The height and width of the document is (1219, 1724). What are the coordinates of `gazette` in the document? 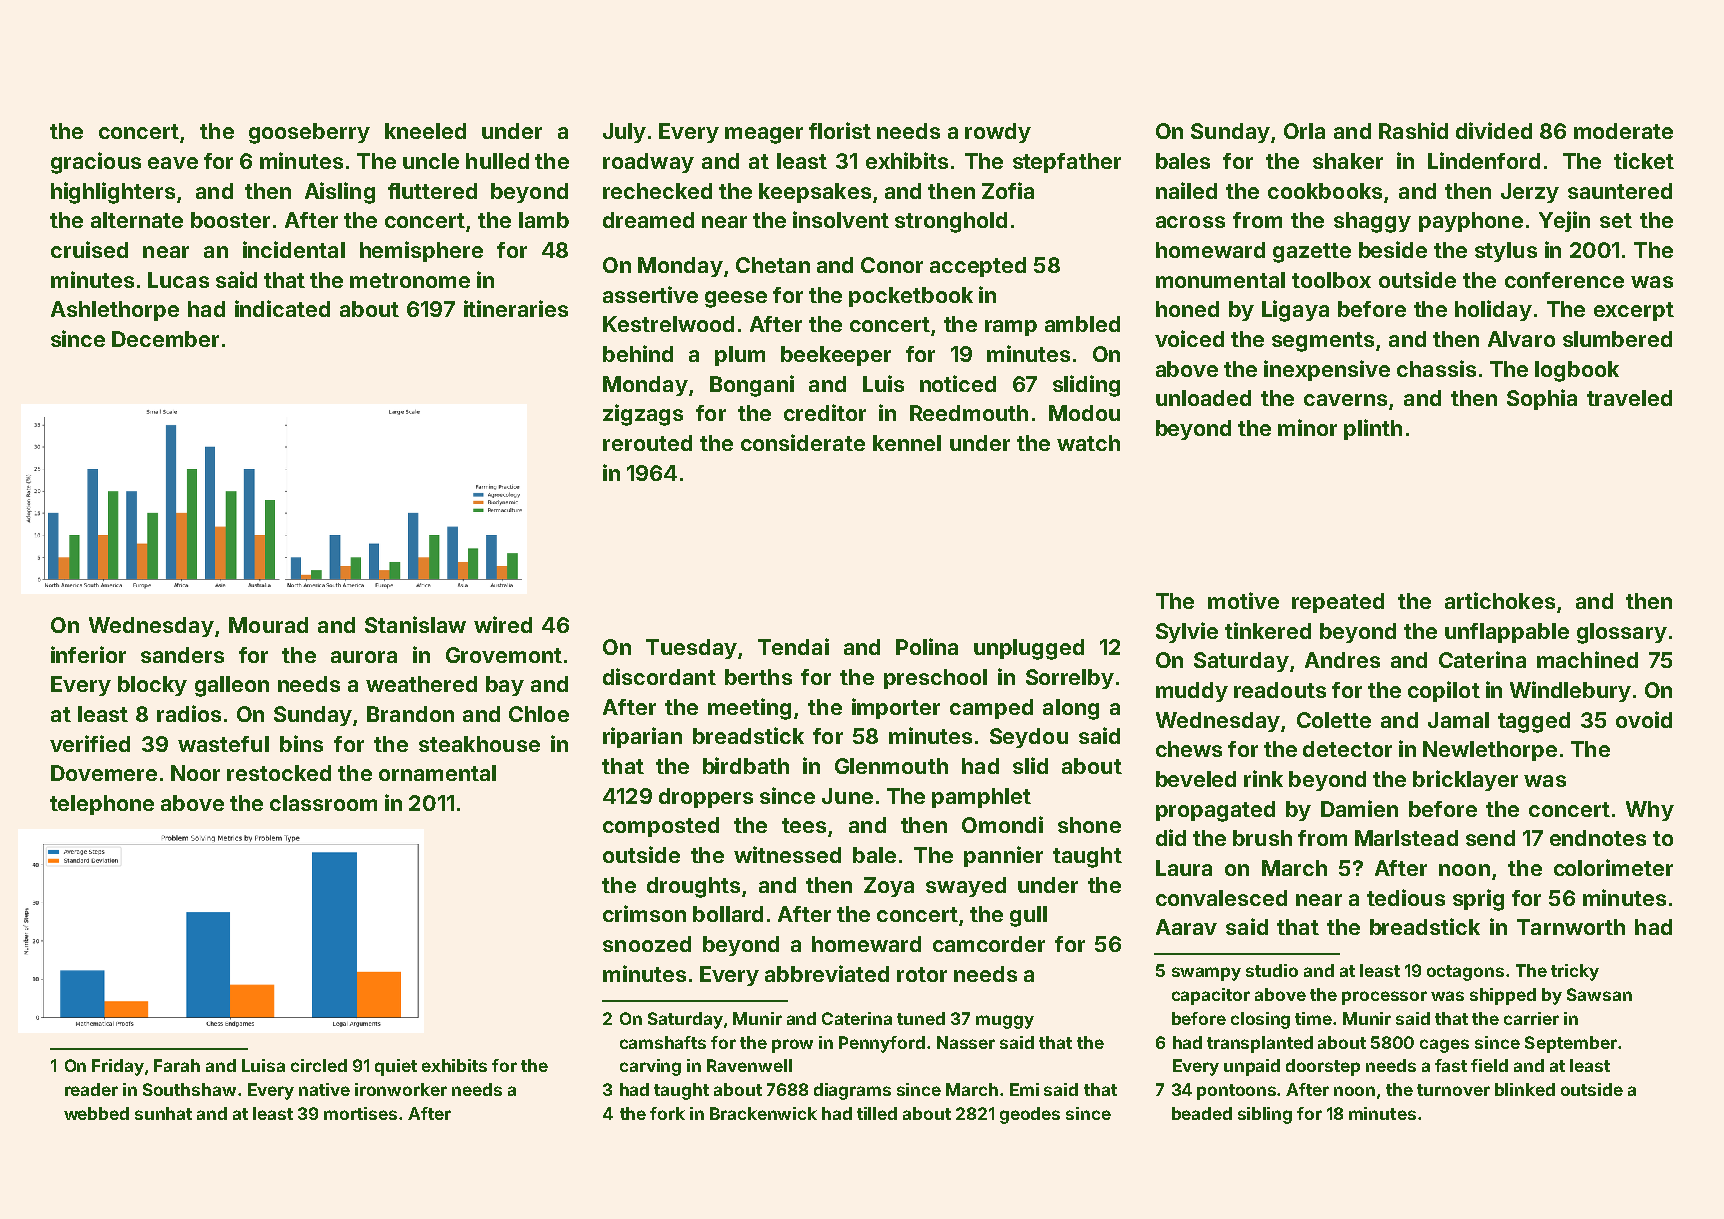 It's located at (1312, 253).
